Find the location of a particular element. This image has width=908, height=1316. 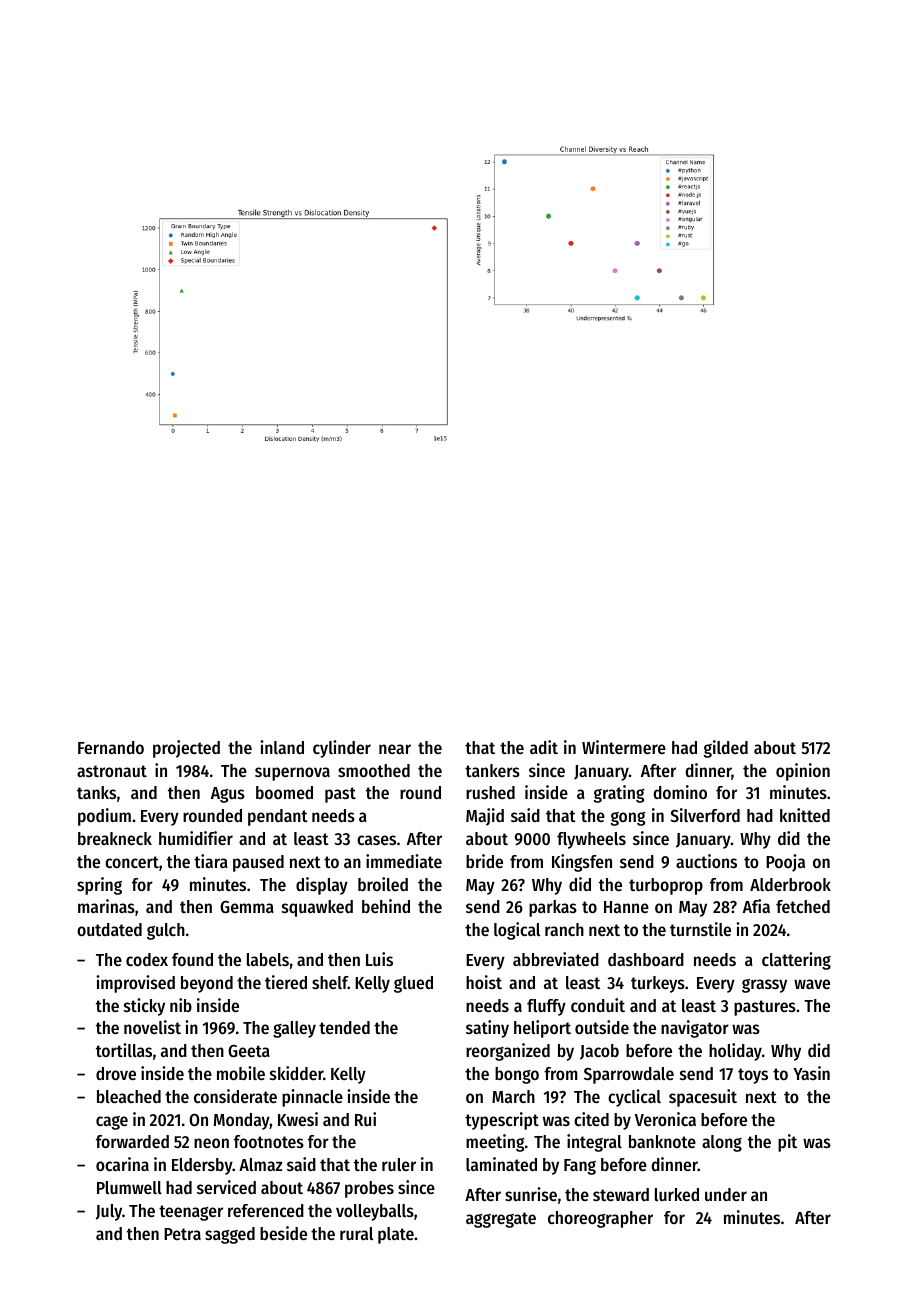

Petra is located at coordinates (182, 1234).
